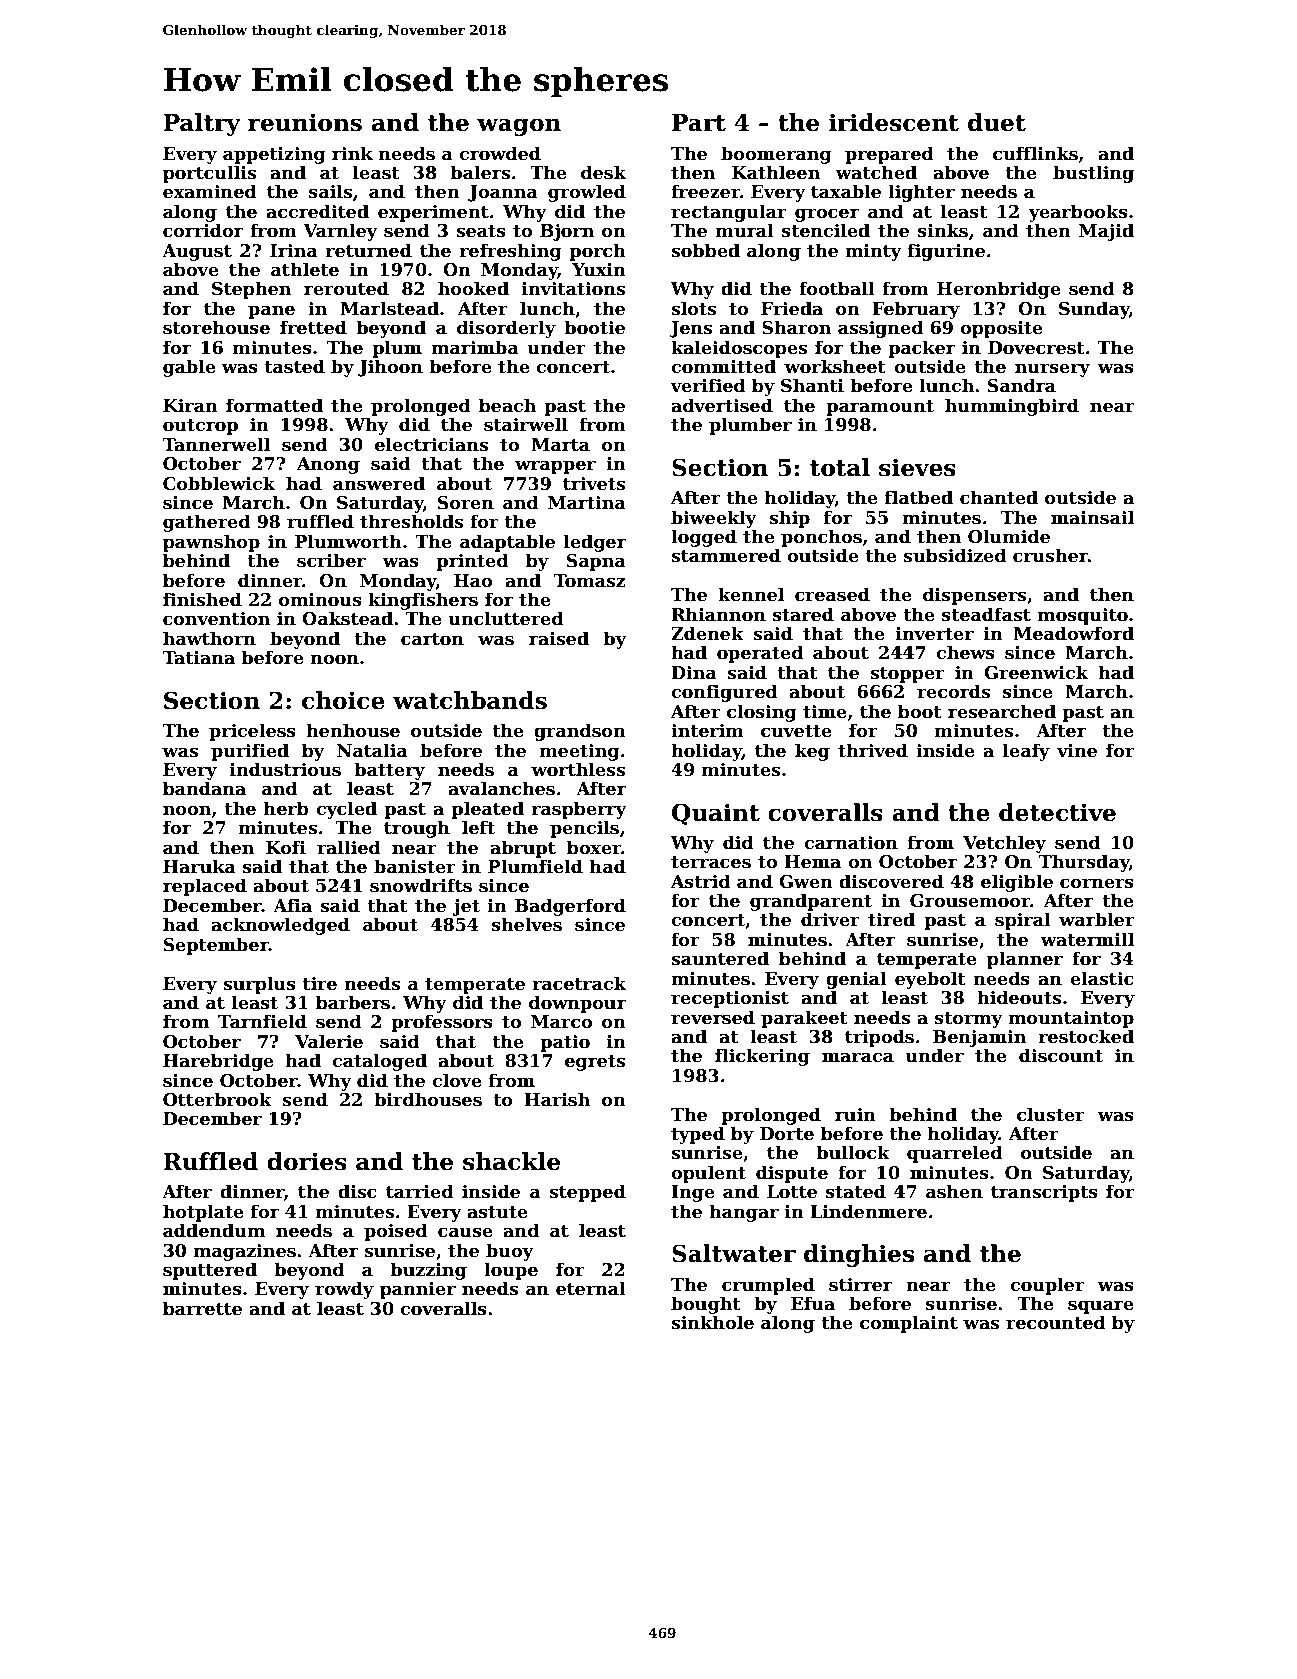 This screenshot has width=1297, height=1679. I want to click on subsidized, so click(954, 555).
